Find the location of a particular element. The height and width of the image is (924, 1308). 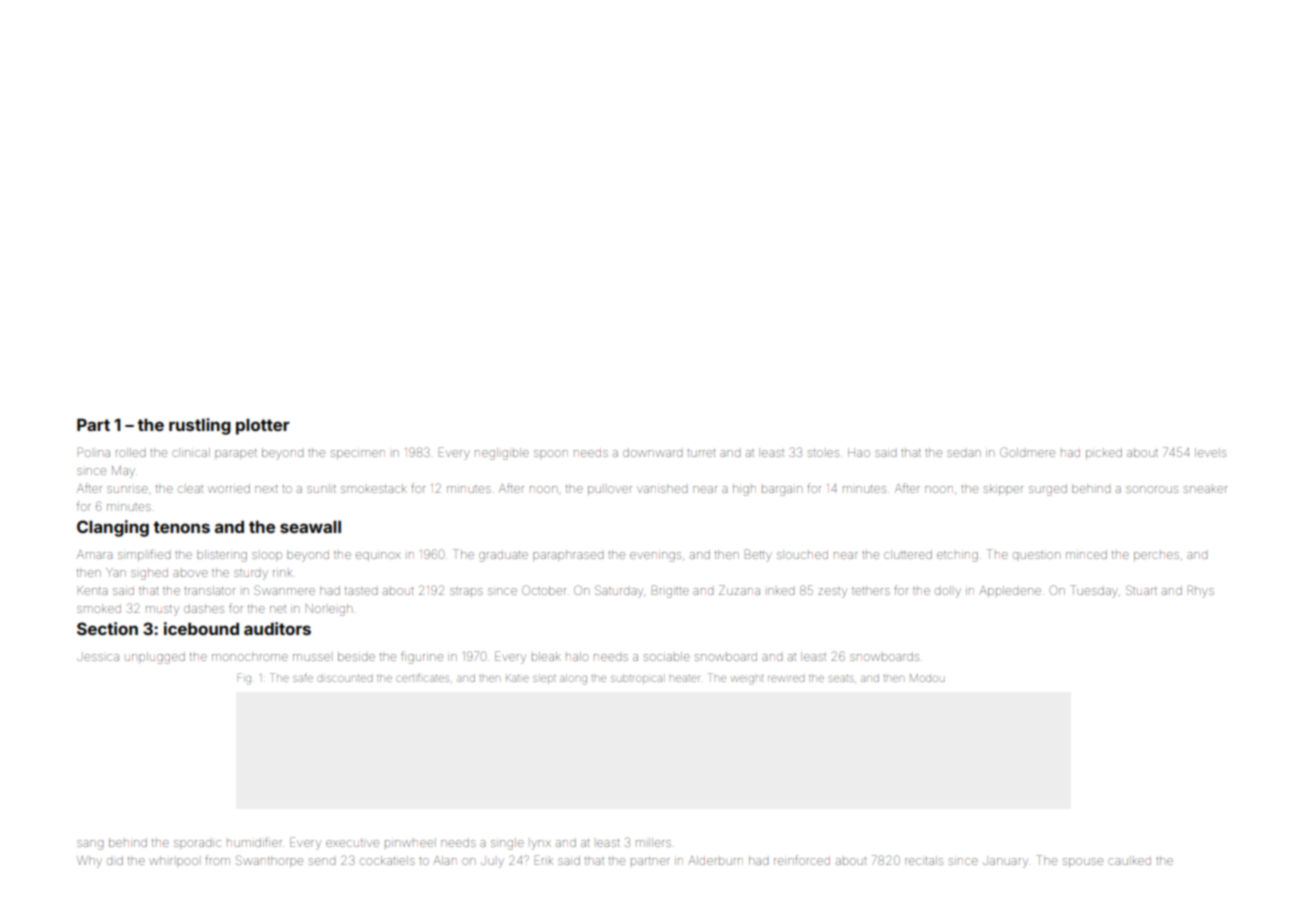

Modou is located at coordinates (927, 678).
